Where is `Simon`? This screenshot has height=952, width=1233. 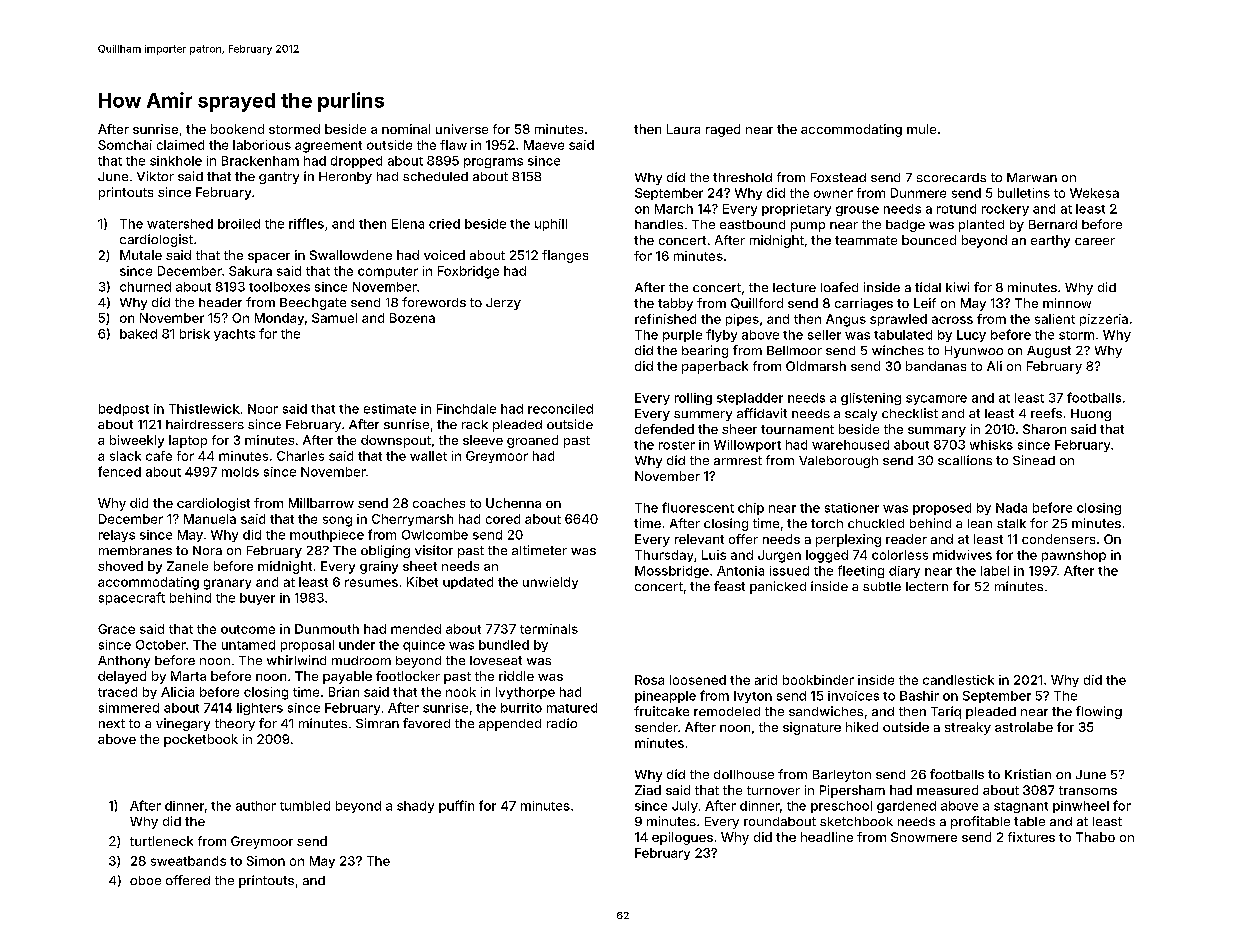
Simon is located at coordinates (266, 861).
